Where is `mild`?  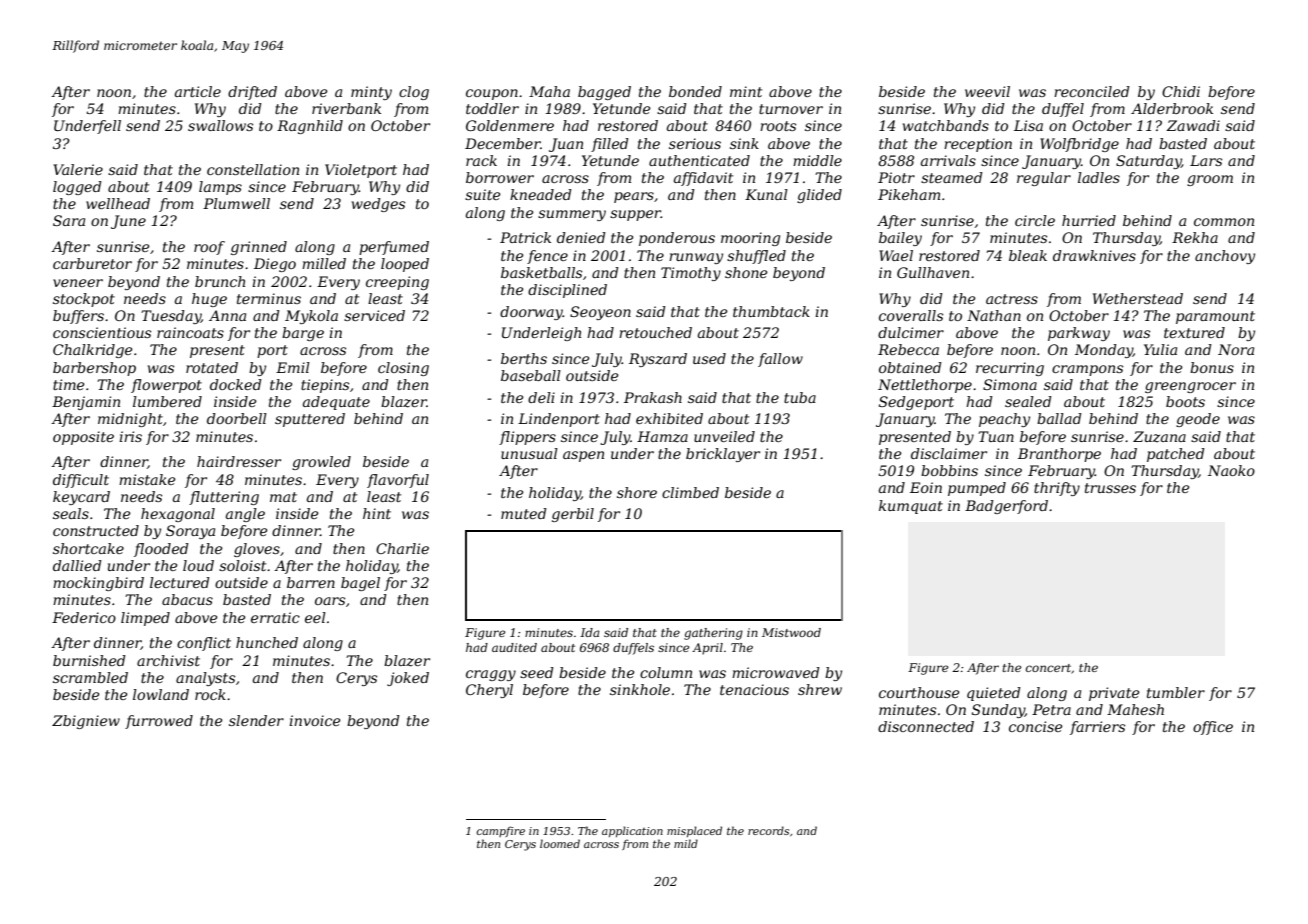
mild is located at coordinates (686, 843).
